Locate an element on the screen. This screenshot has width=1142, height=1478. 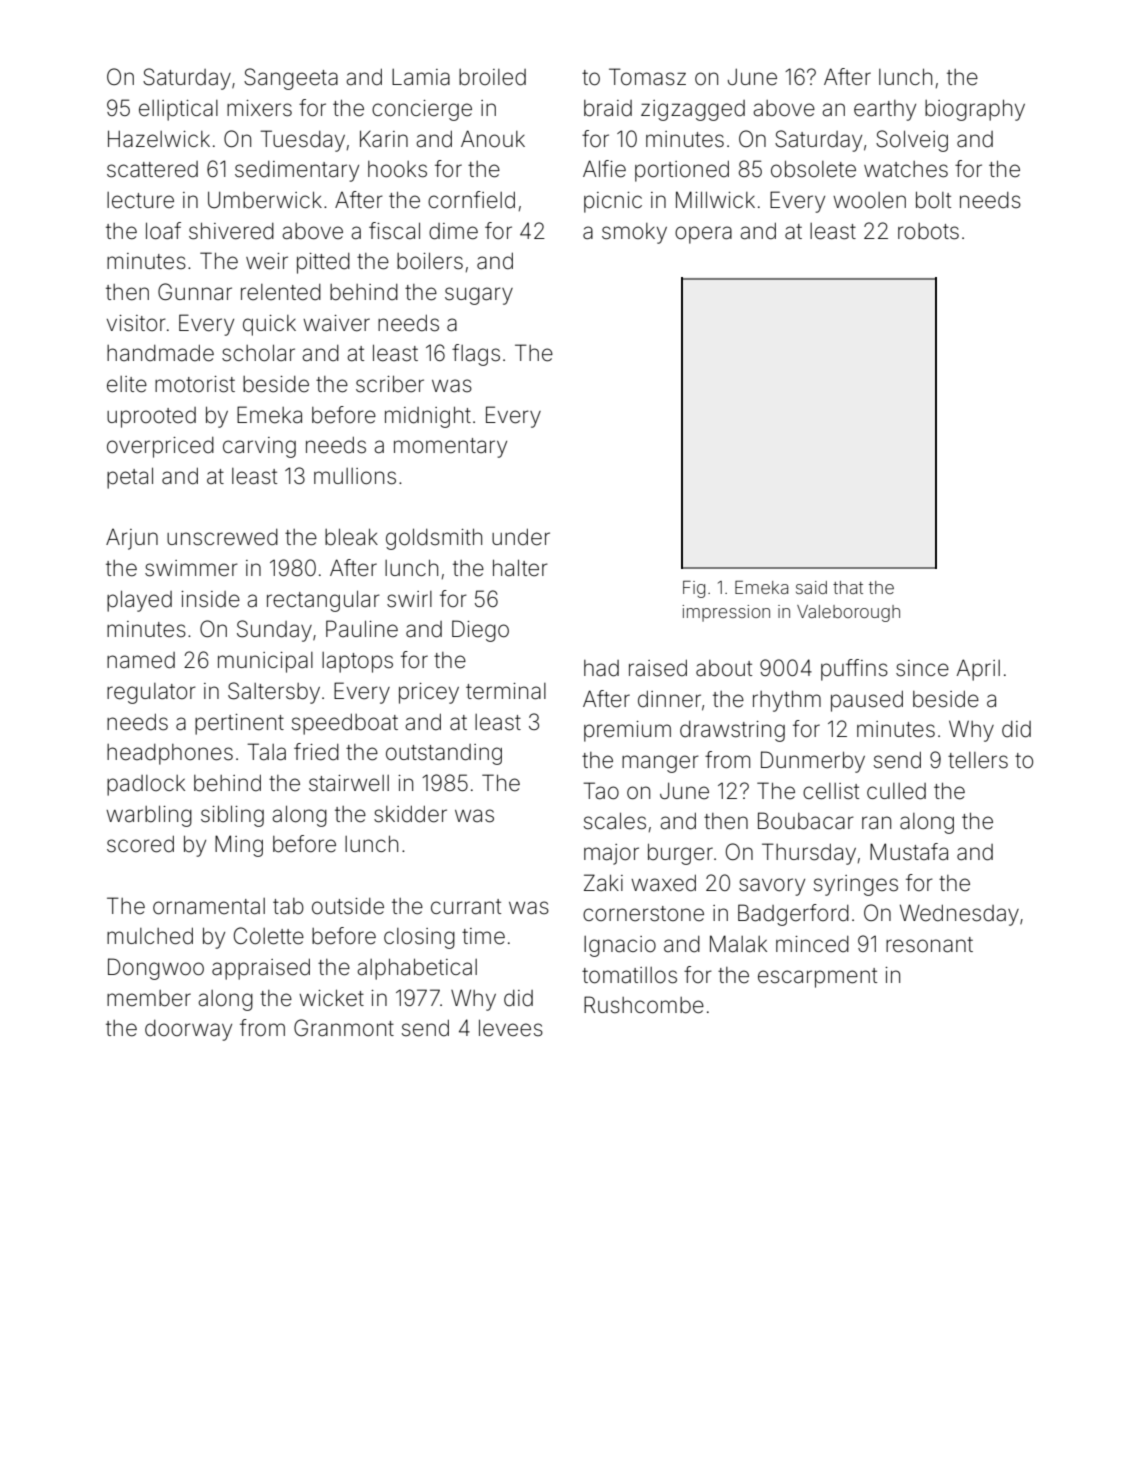
padlock is located at coordinates (146, 785).
